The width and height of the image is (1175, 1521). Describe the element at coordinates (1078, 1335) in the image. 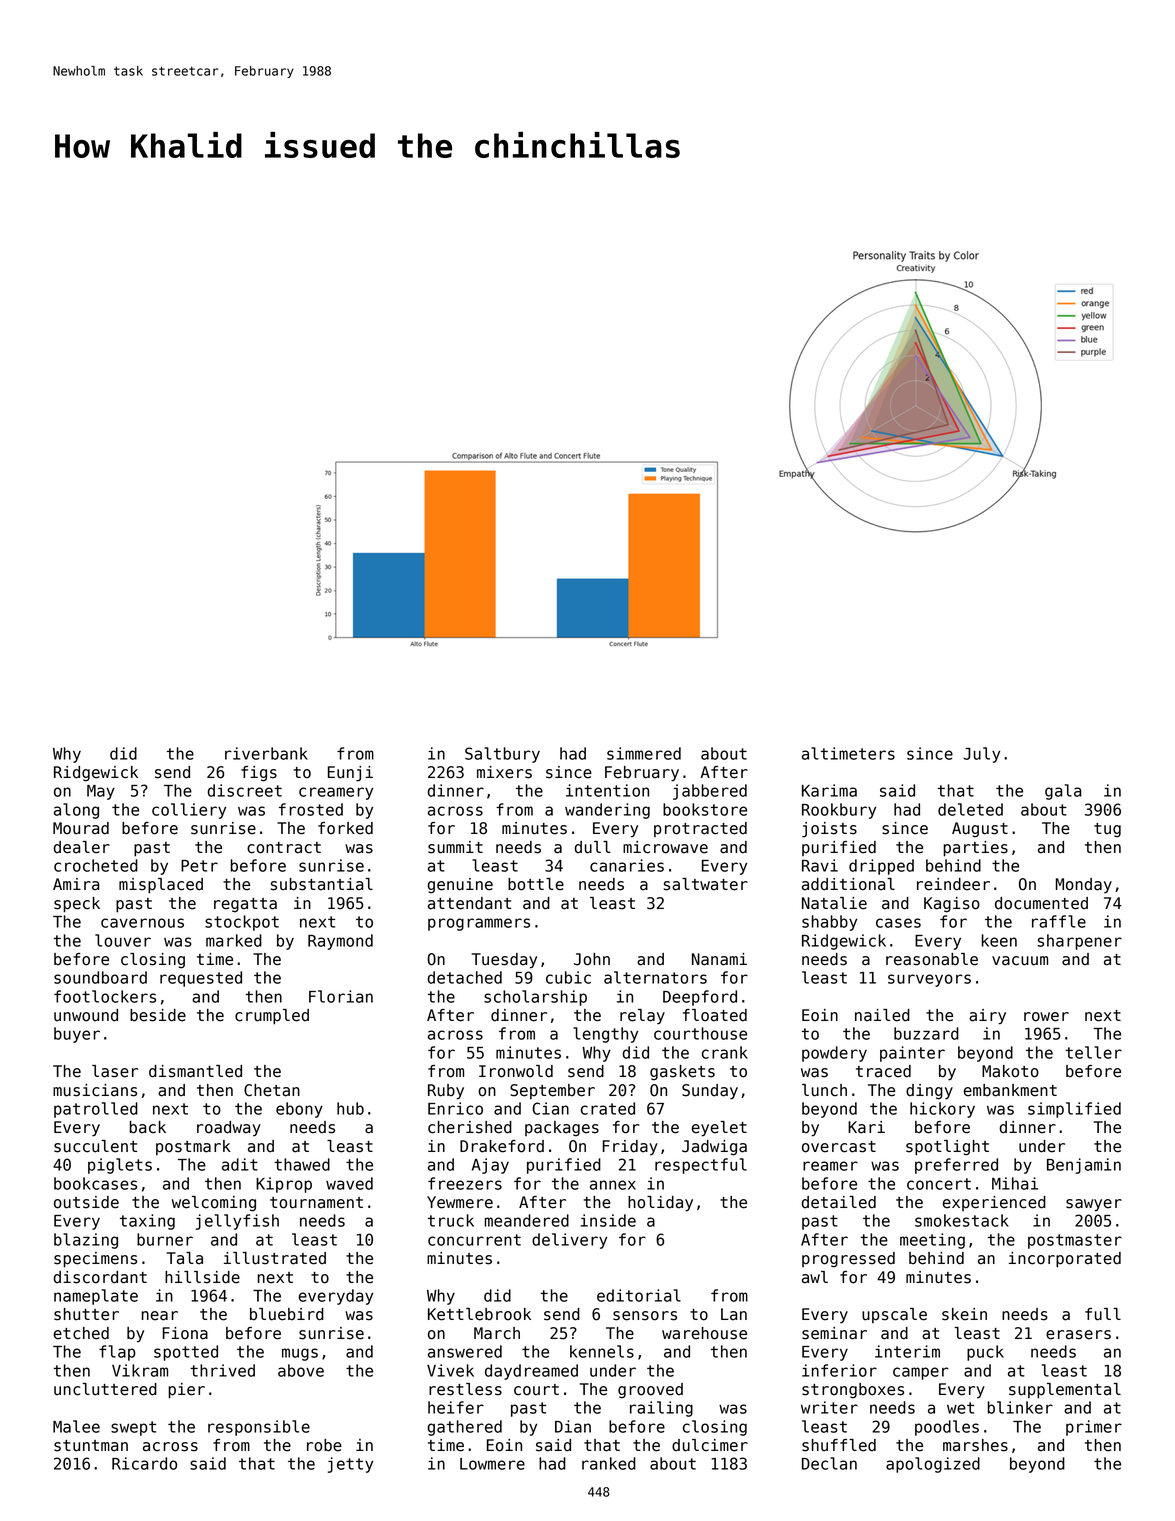

I see `erasers` at that location.
